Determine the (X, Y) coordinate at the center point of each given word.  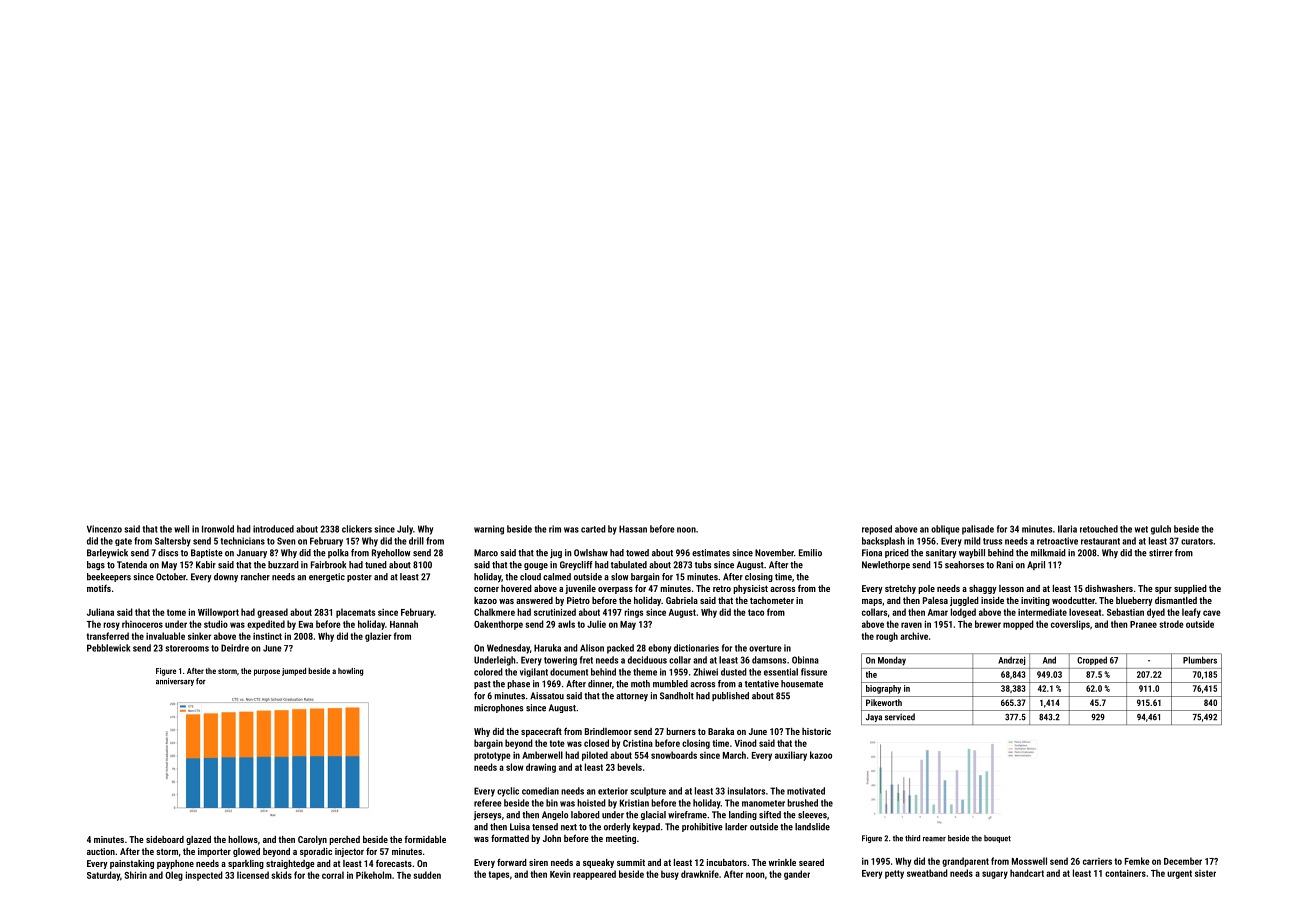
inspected (204, 876)
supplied (1190, 589)
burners (681, 731)
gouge (536, 566)
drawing (541, 768)
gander (797, 875)
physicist (750, 589)
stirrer (1161, 553)
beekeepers (109, 577)
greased (272, 613)
